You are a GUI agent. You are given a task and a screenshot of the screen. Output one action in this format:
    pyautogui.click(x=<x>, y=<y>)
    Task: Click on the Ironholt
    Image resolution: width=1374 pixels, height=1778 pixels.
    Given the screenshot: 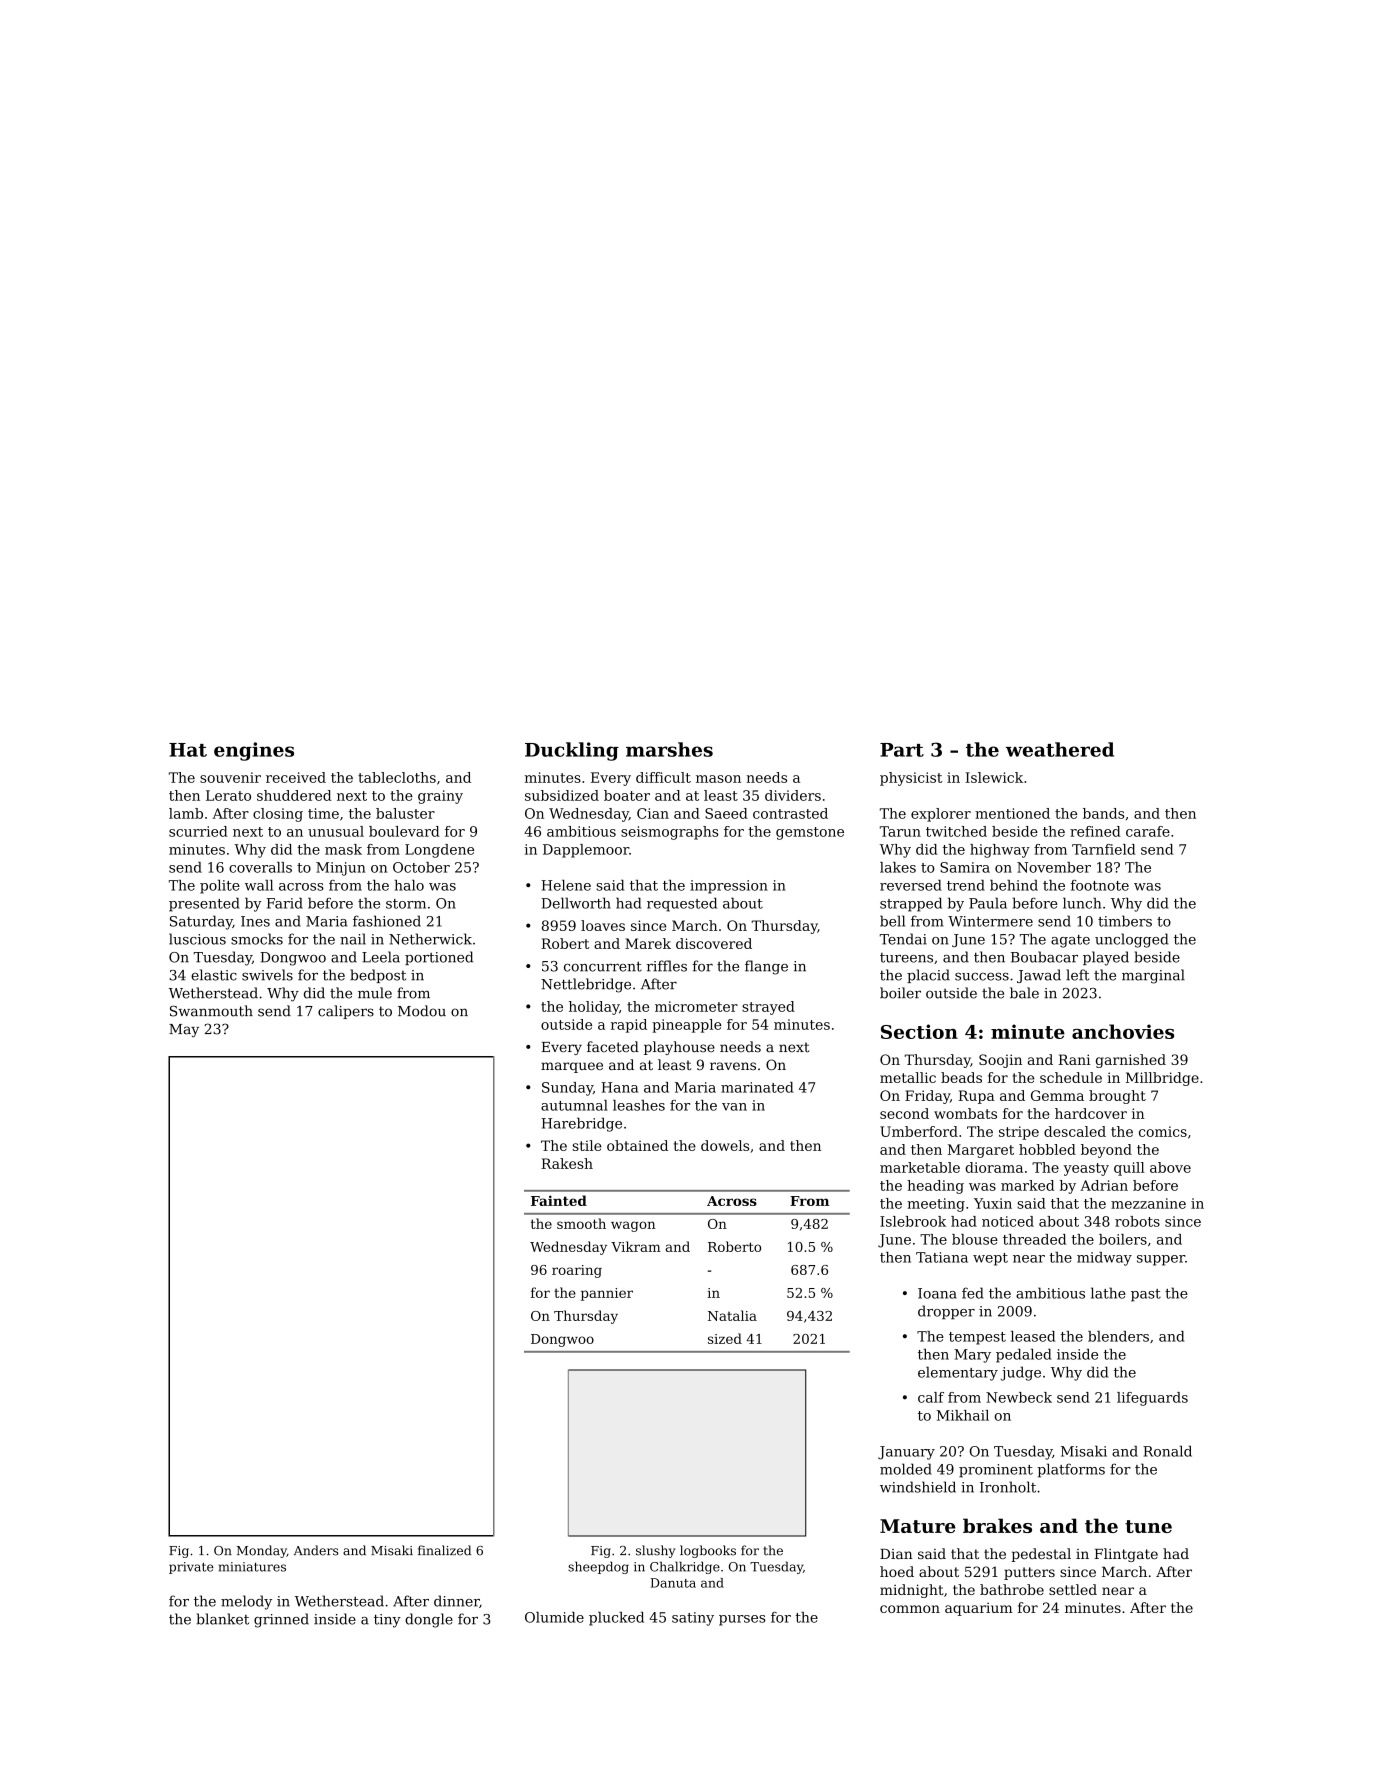 What is the action you would take?
    pyautogui.click(x=1008, y=1487)
